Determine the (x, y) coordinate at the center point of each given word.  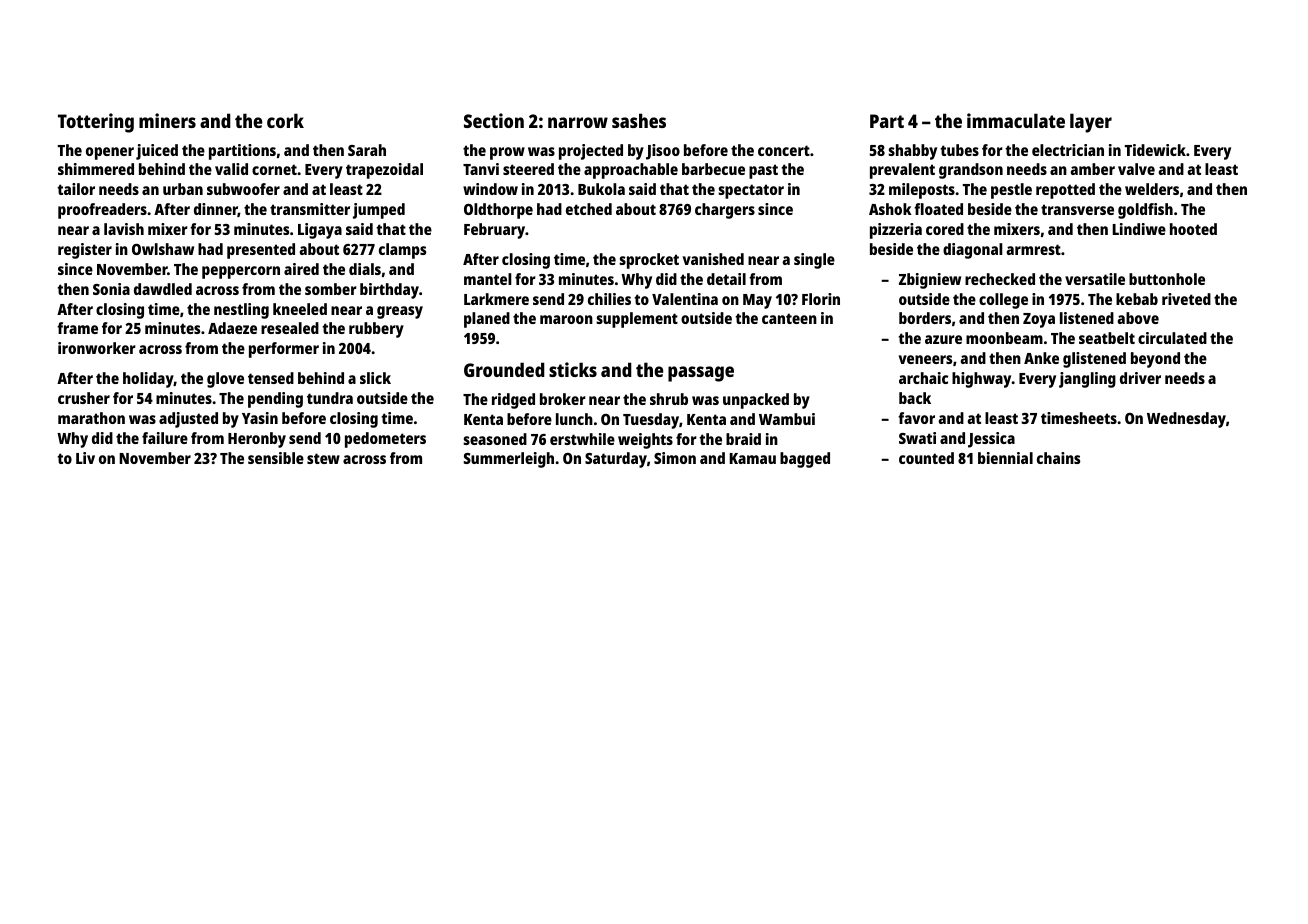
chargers (725, 211)
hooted (1193, 229)
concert (784, 150)
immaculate (1016, 120)
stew (323, 458)
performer (284, 350)
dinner (216, 210)
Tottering (96, 123)
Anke (1041, 358)
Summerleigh (509, 460)
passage (701, 374)
